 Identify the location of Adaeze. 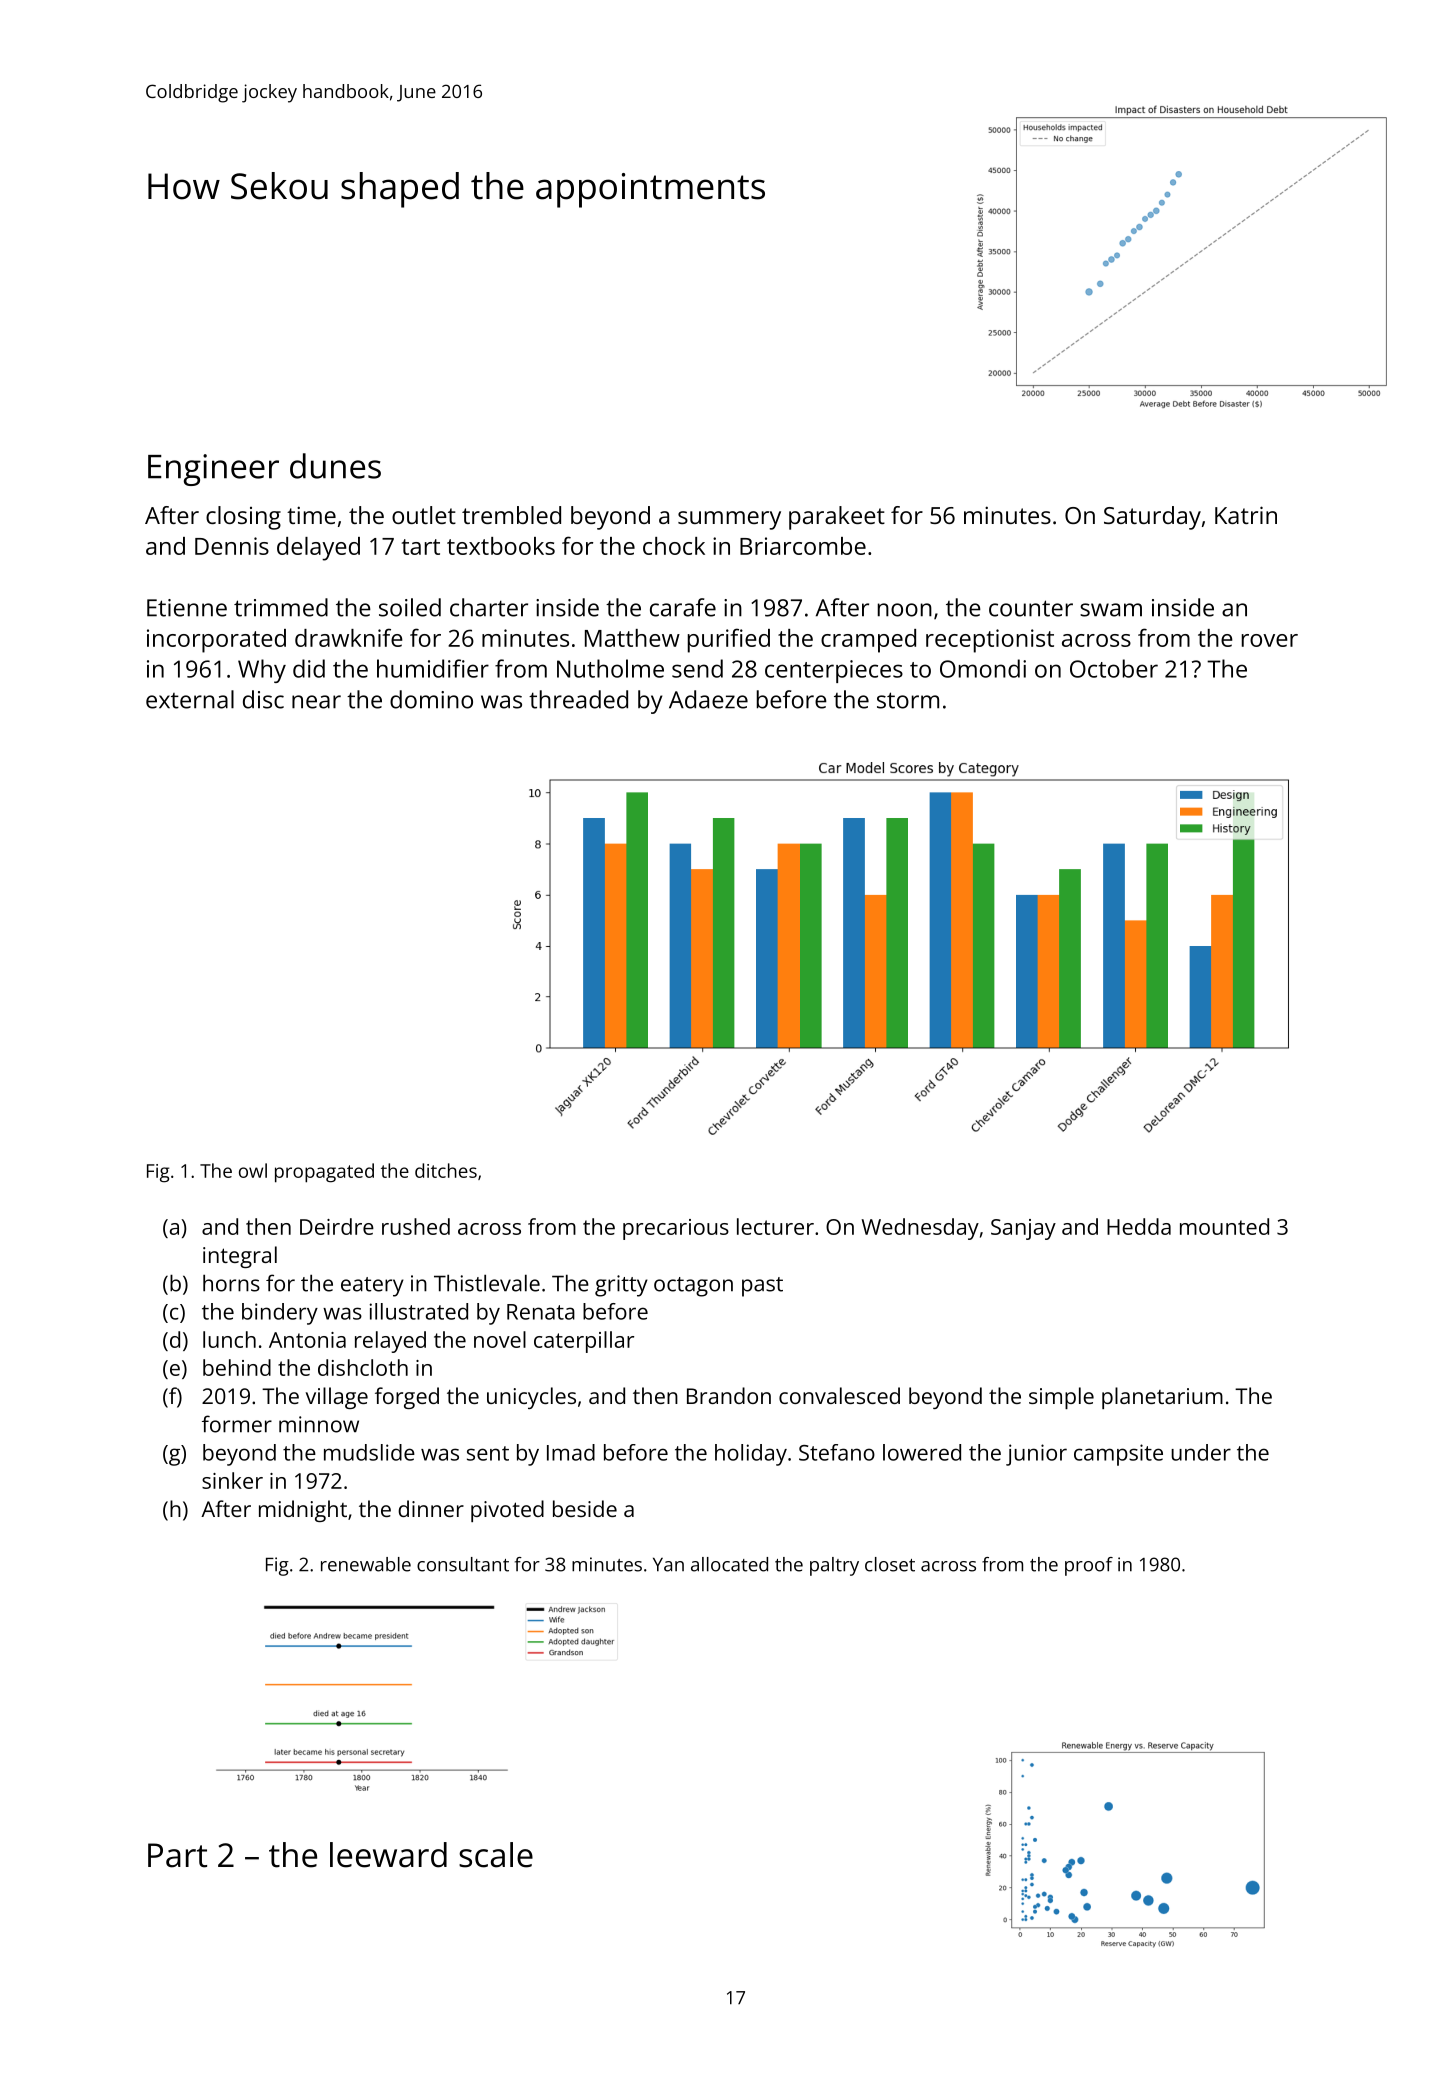
(708, 699).
